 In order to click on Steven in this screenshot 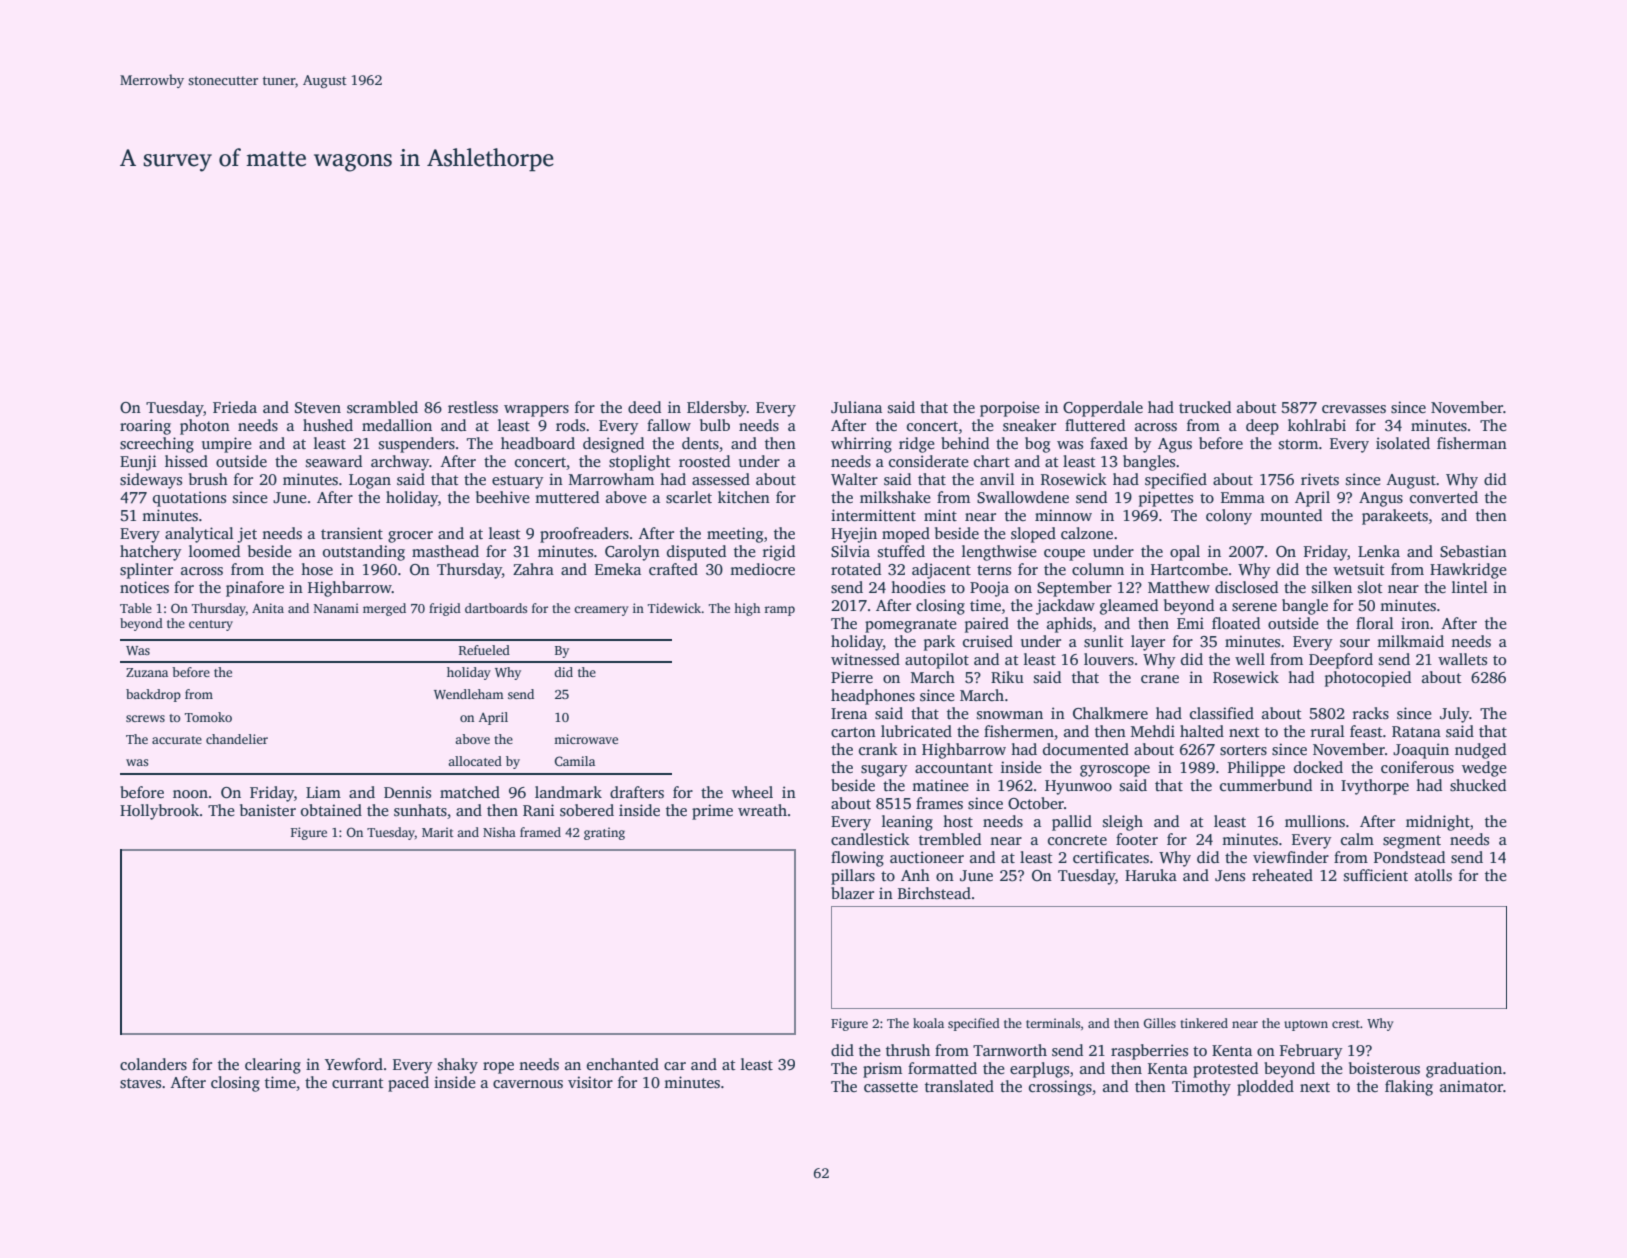, I will do `click(318, 408)`.
